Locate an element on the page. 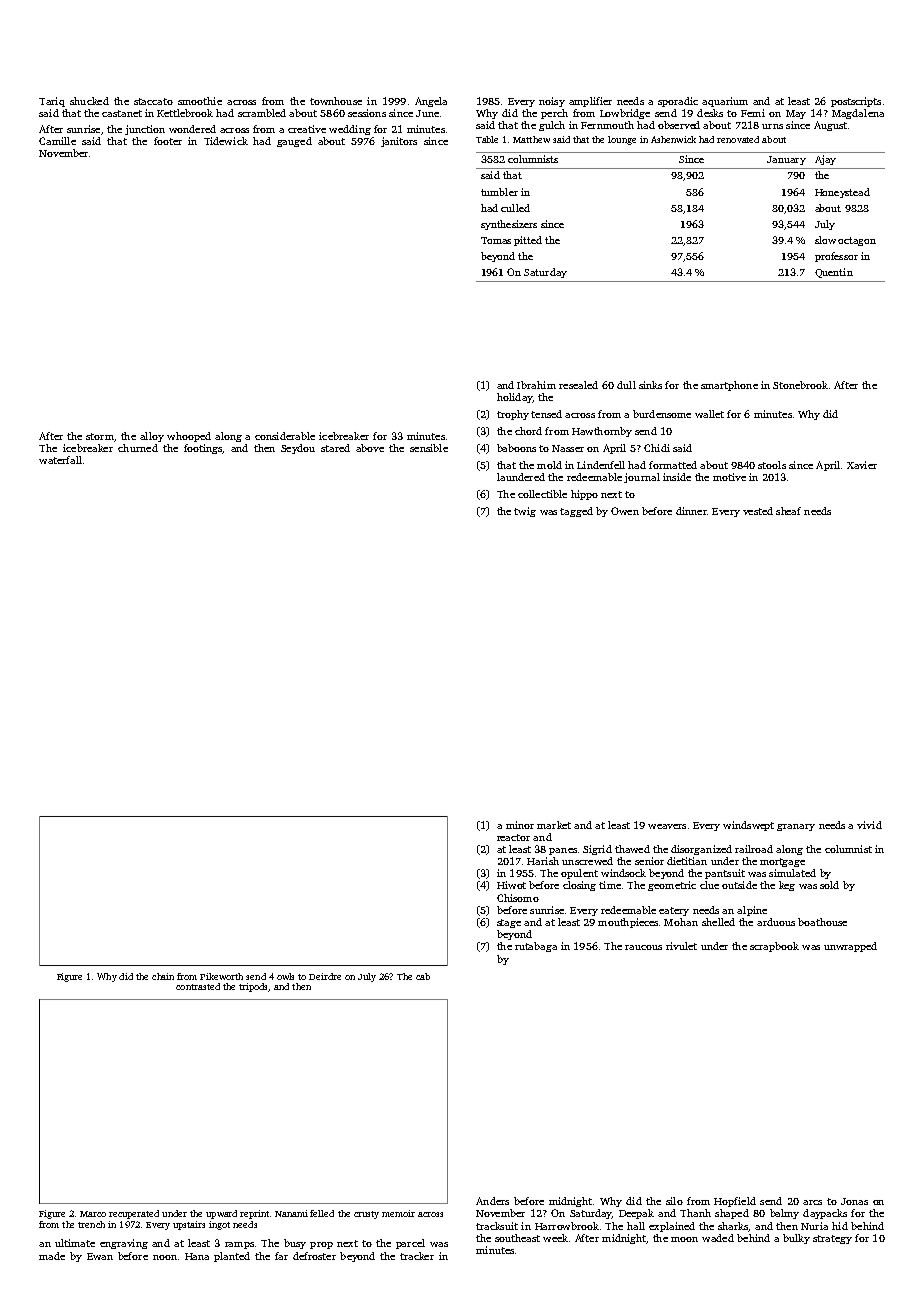 The width and height of the image is (924, 1308). strategy is located at coordinates (832, 1239).
